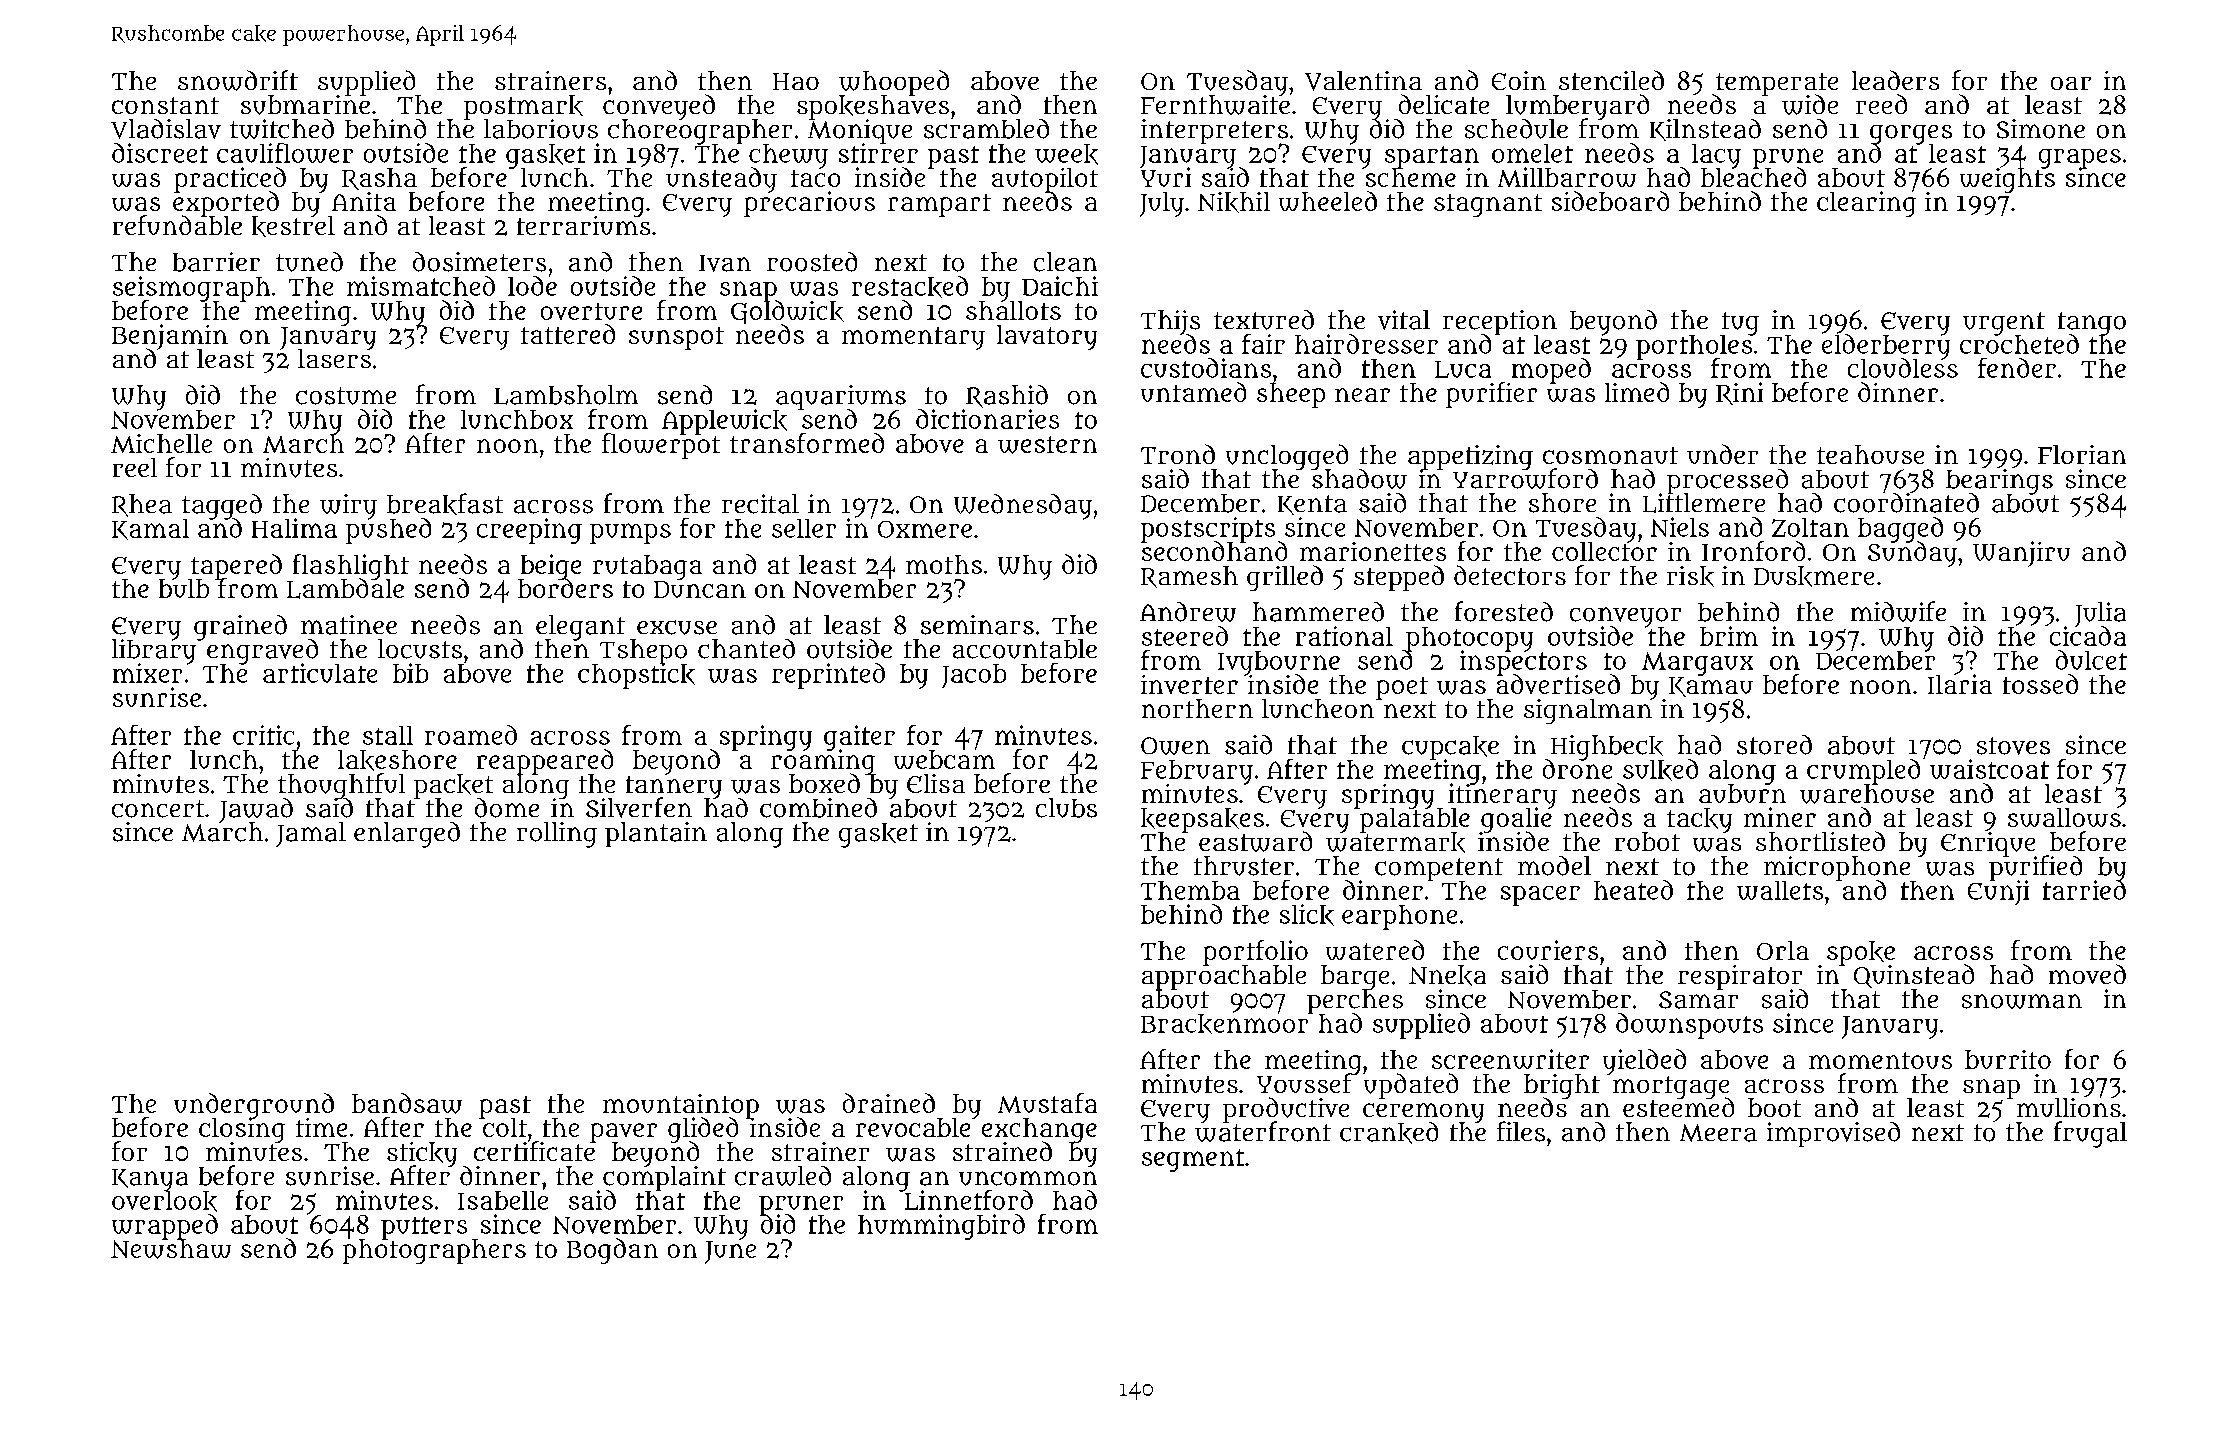  What do you see at coordinates (1439, 869) in the document?
I see `competent` at bounding box center [1439, 869].
